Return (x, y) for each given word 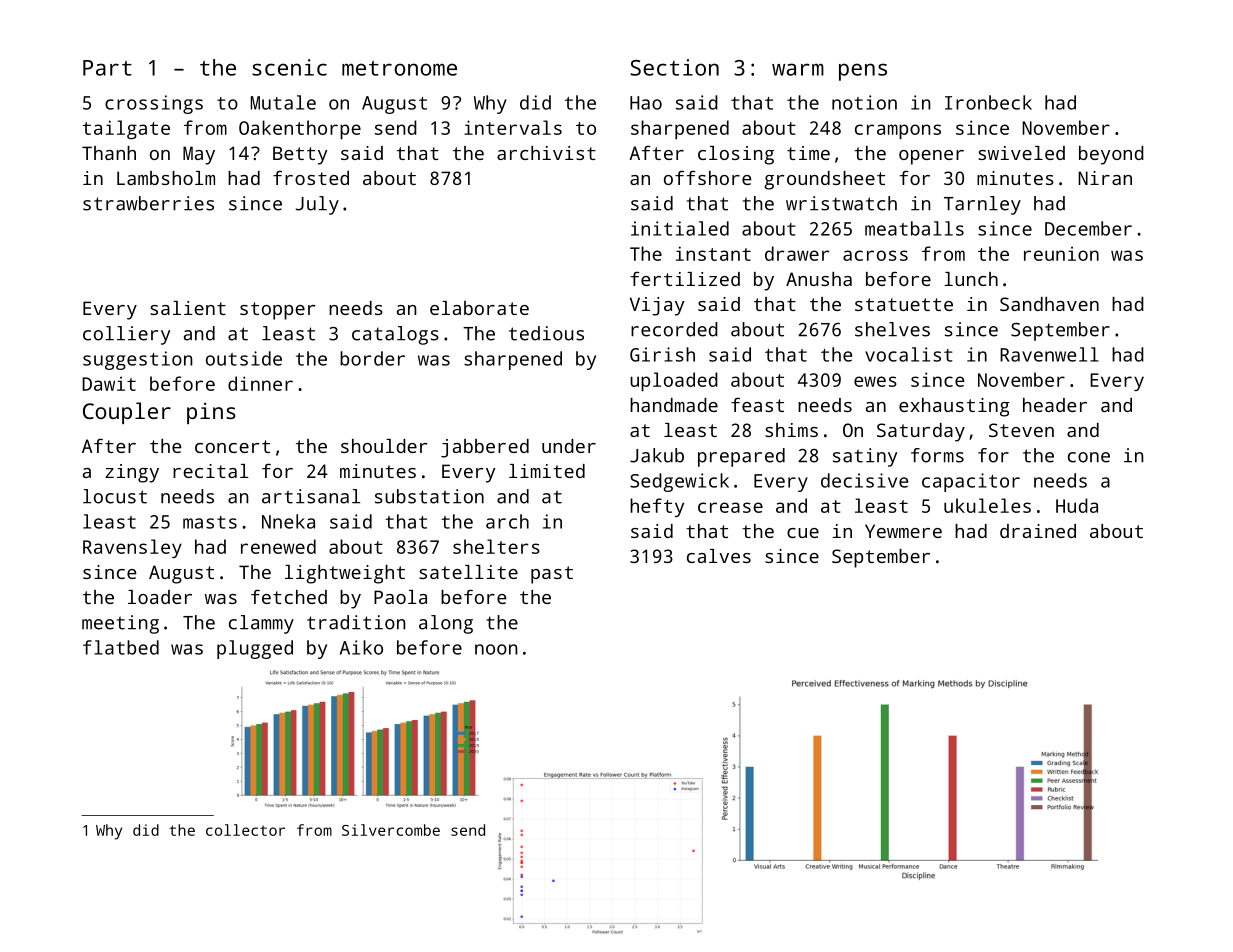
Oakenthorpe (300, 129)
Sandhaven (1049, 304)
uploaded (674, 381)
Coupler (127, 413)
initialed (680, 228)
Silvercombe (391, 830)
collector (245, 830)
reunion (1061, 254)
